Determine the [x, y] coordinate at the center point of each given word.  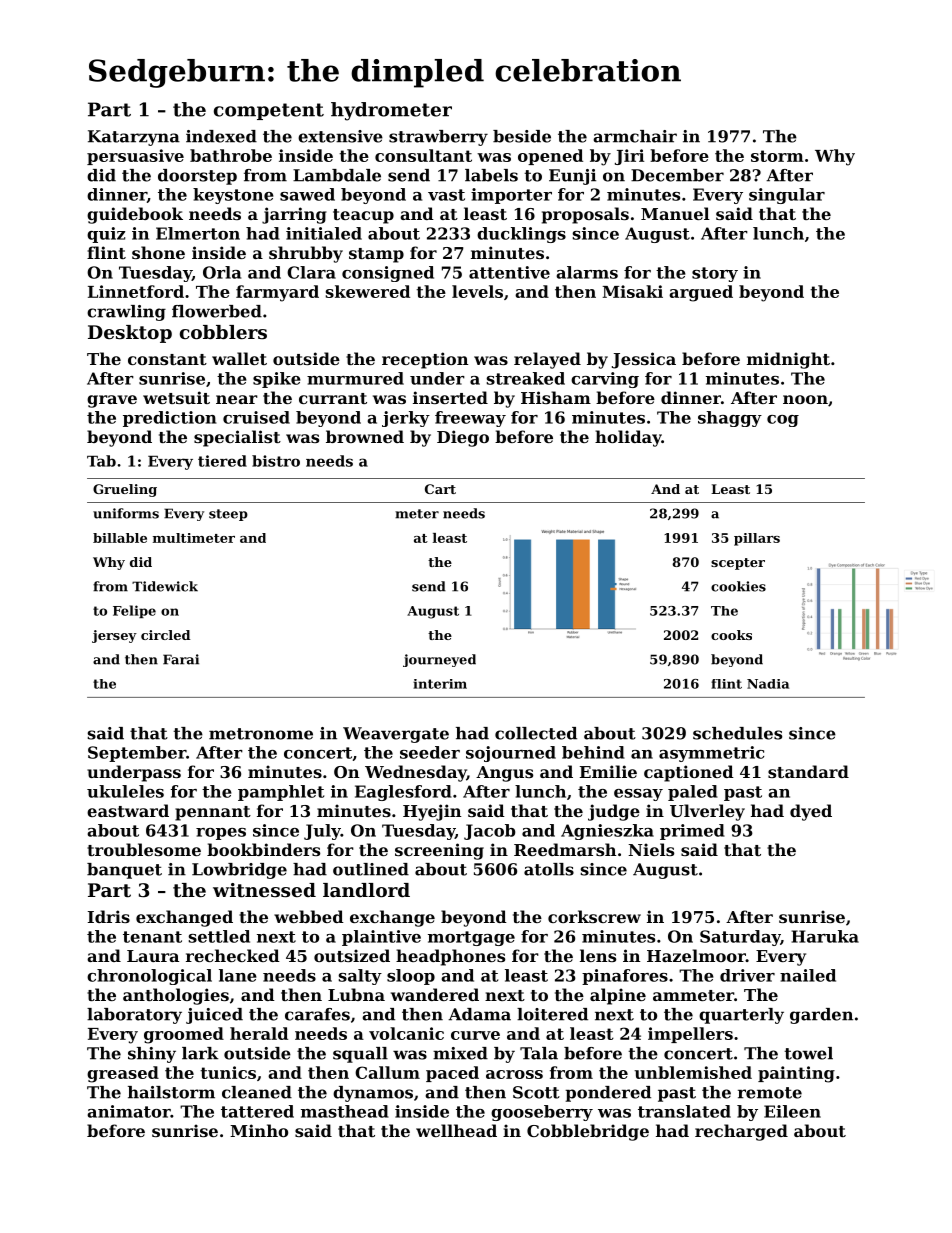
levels [477, 291]
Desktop [130, 334]
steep [228, 515]
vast [446, 195]
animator [129, 1111]
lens [598, 955]
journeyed [439, 660]
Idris [109, 916]
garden [821, 1016]
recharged [741, 1132]
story [715, 274]
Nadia [768, 684]
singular [787, 196]
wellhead [456, 1130]
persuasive [135, 157]
